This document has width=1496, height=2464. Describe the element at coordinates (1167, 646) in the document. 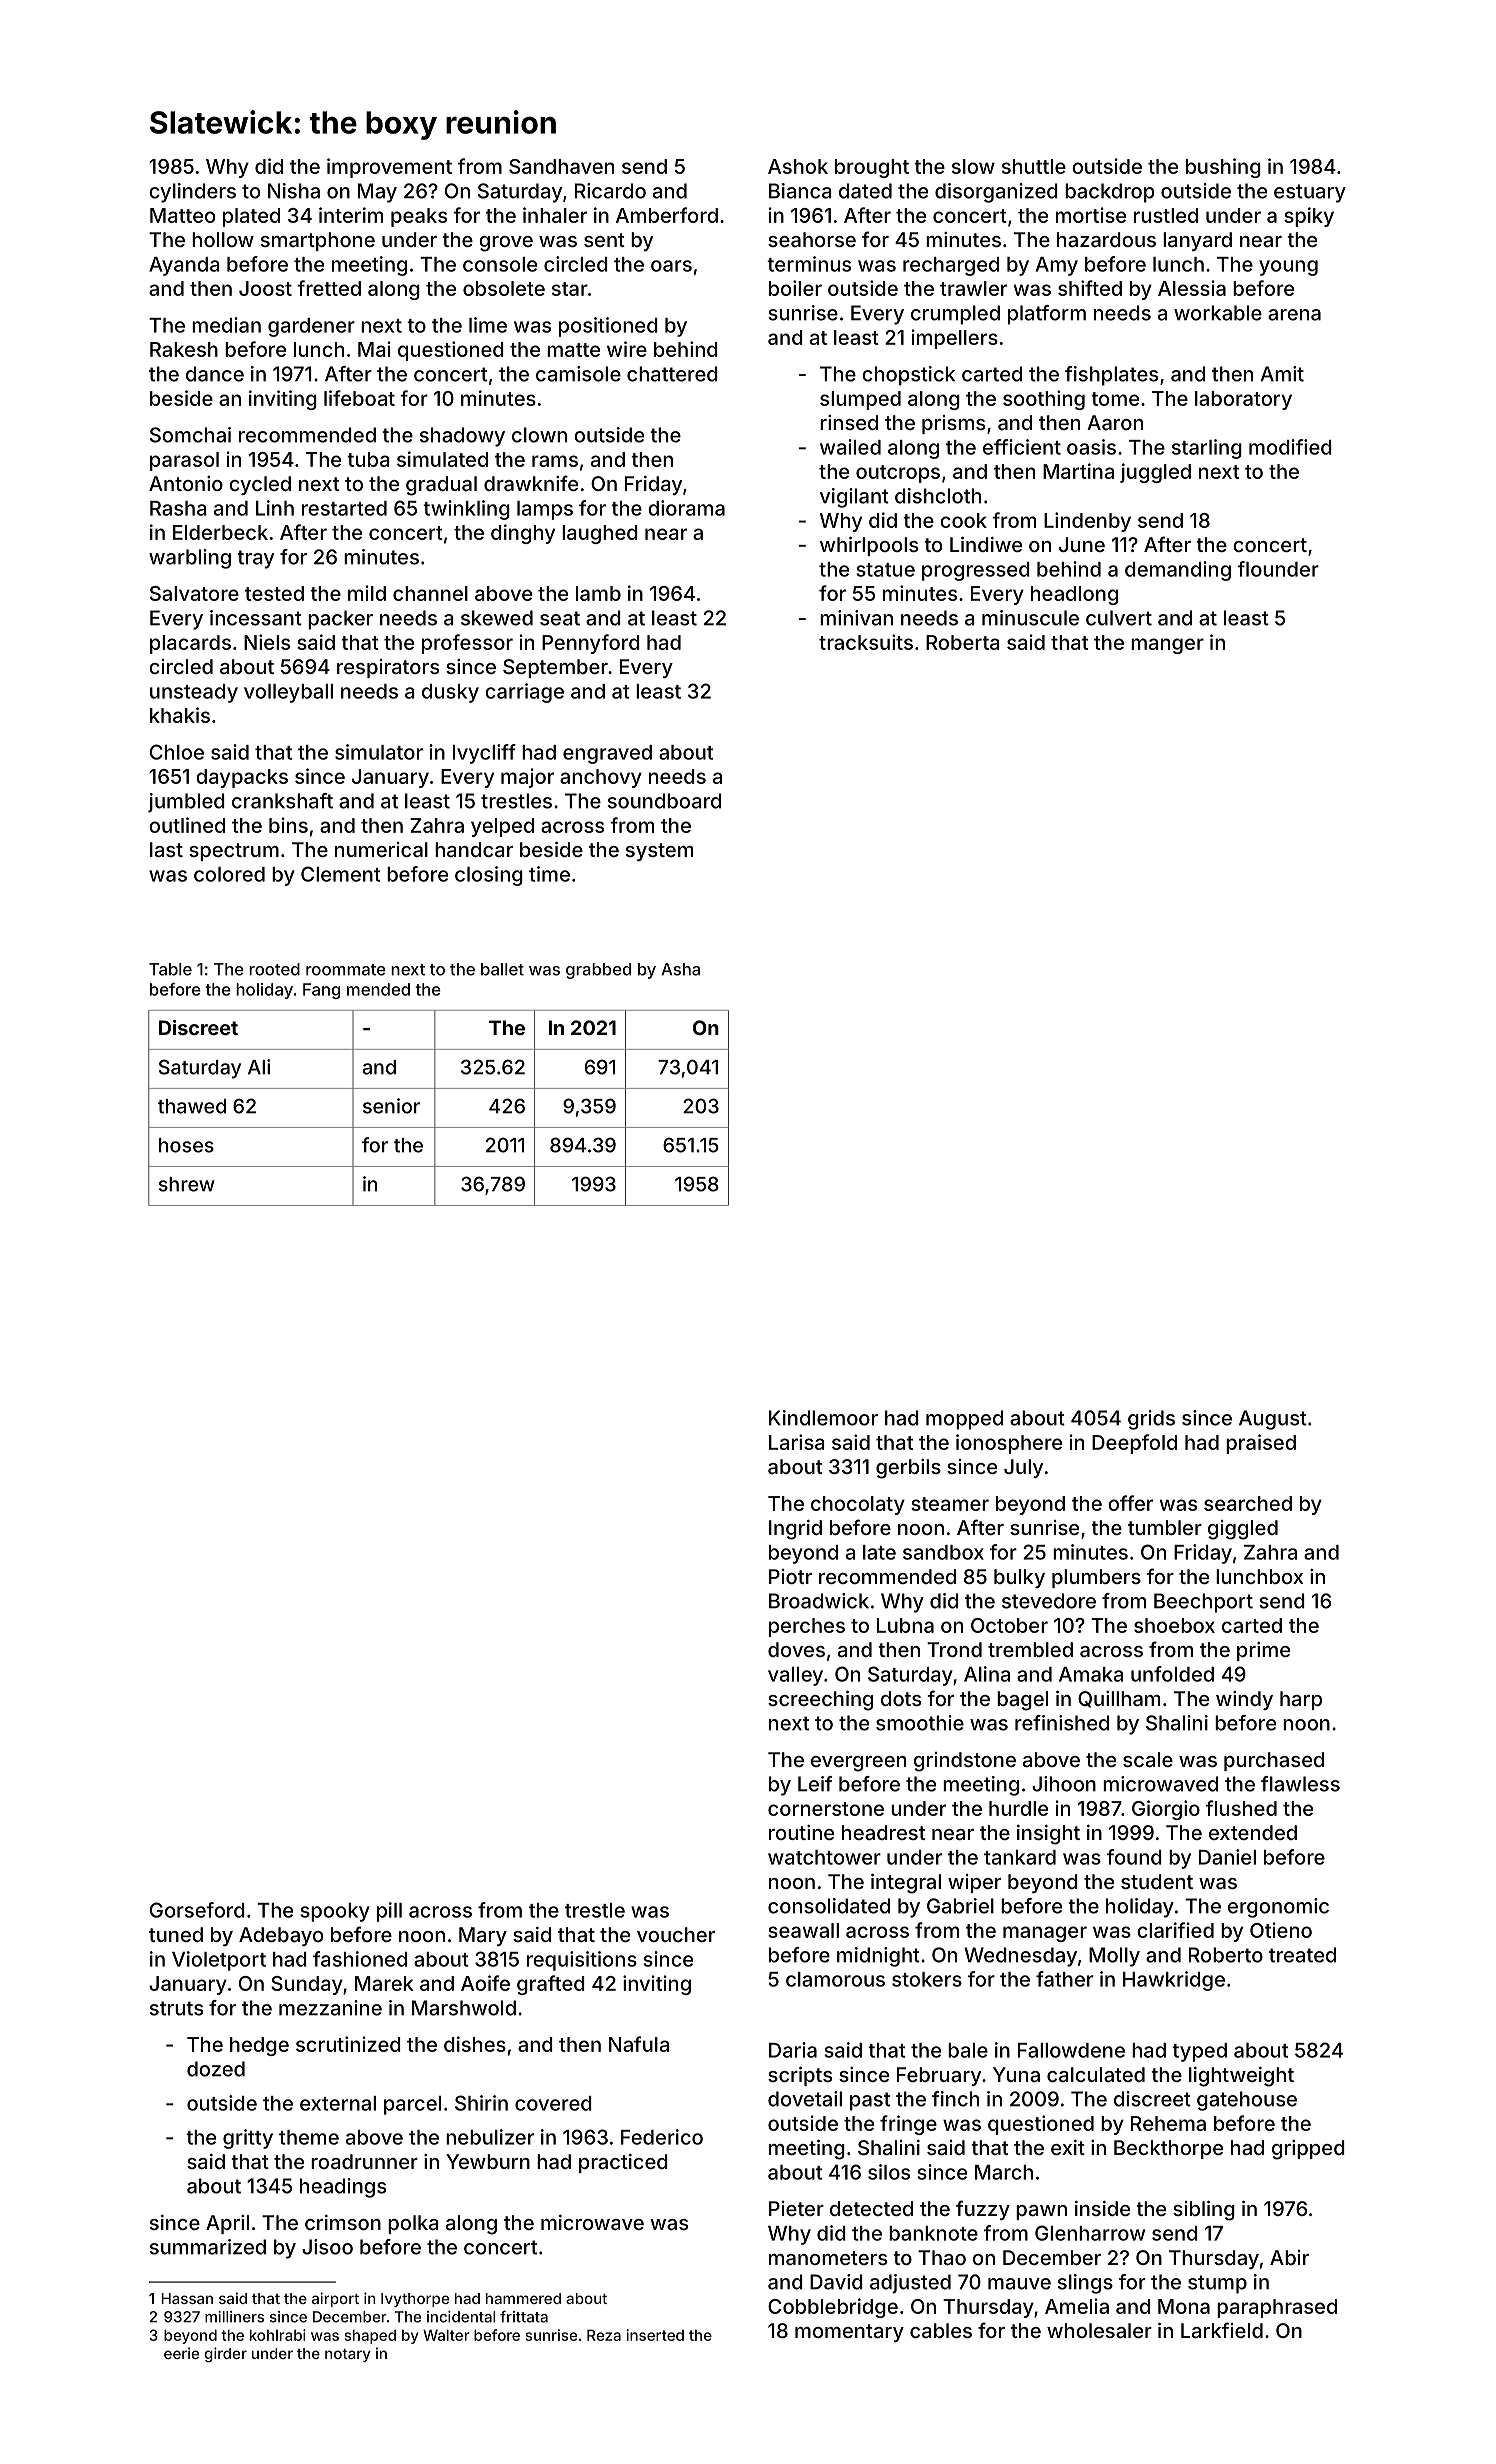

I see `manger` at that location.
